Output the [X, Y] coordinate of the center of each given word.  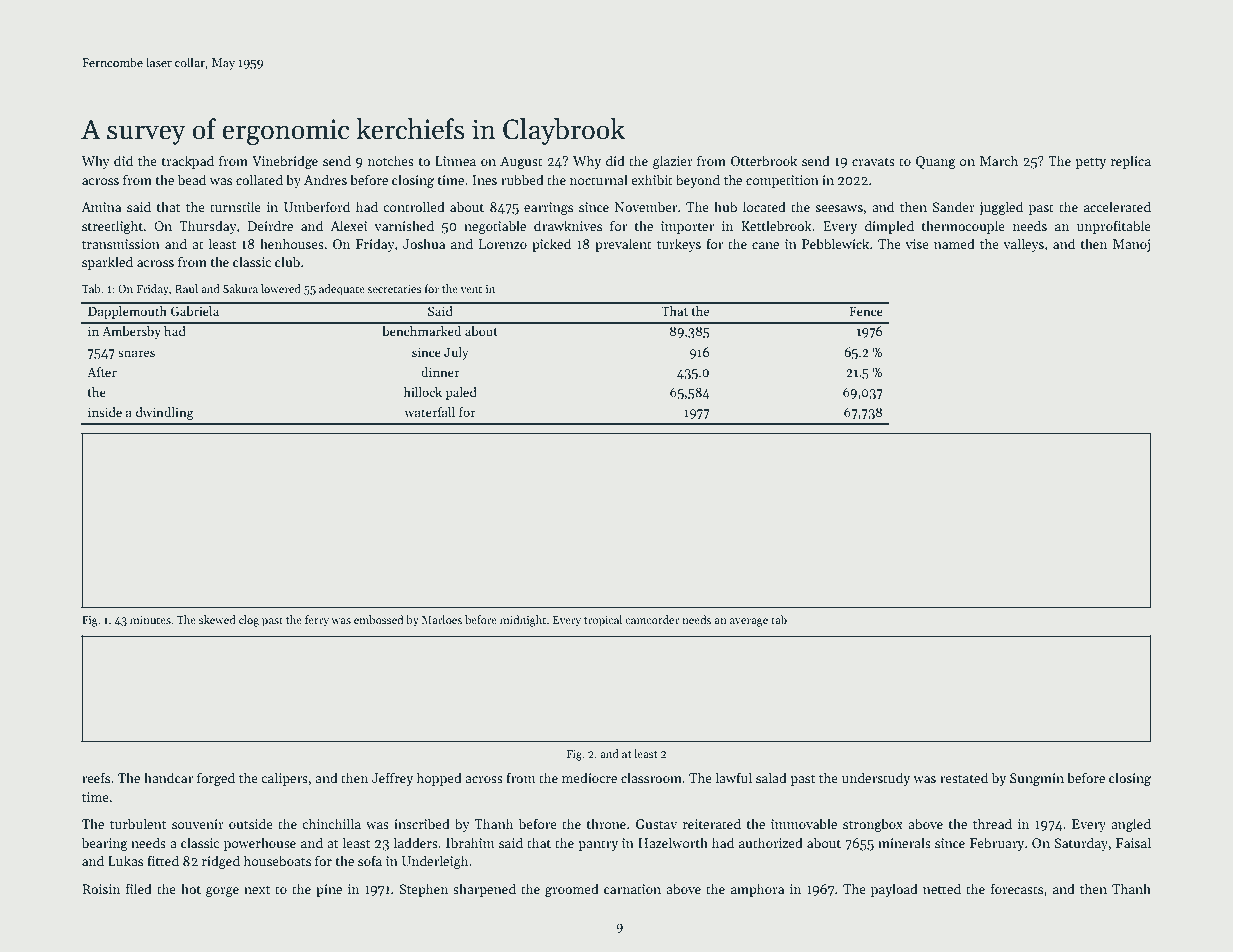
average [749, 622]
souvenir [198, 824]
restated [964, 777]
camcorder [652, 619]
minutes [150, 620]
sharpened [484, 890]
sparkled [107, 263]
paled [461, 393]
